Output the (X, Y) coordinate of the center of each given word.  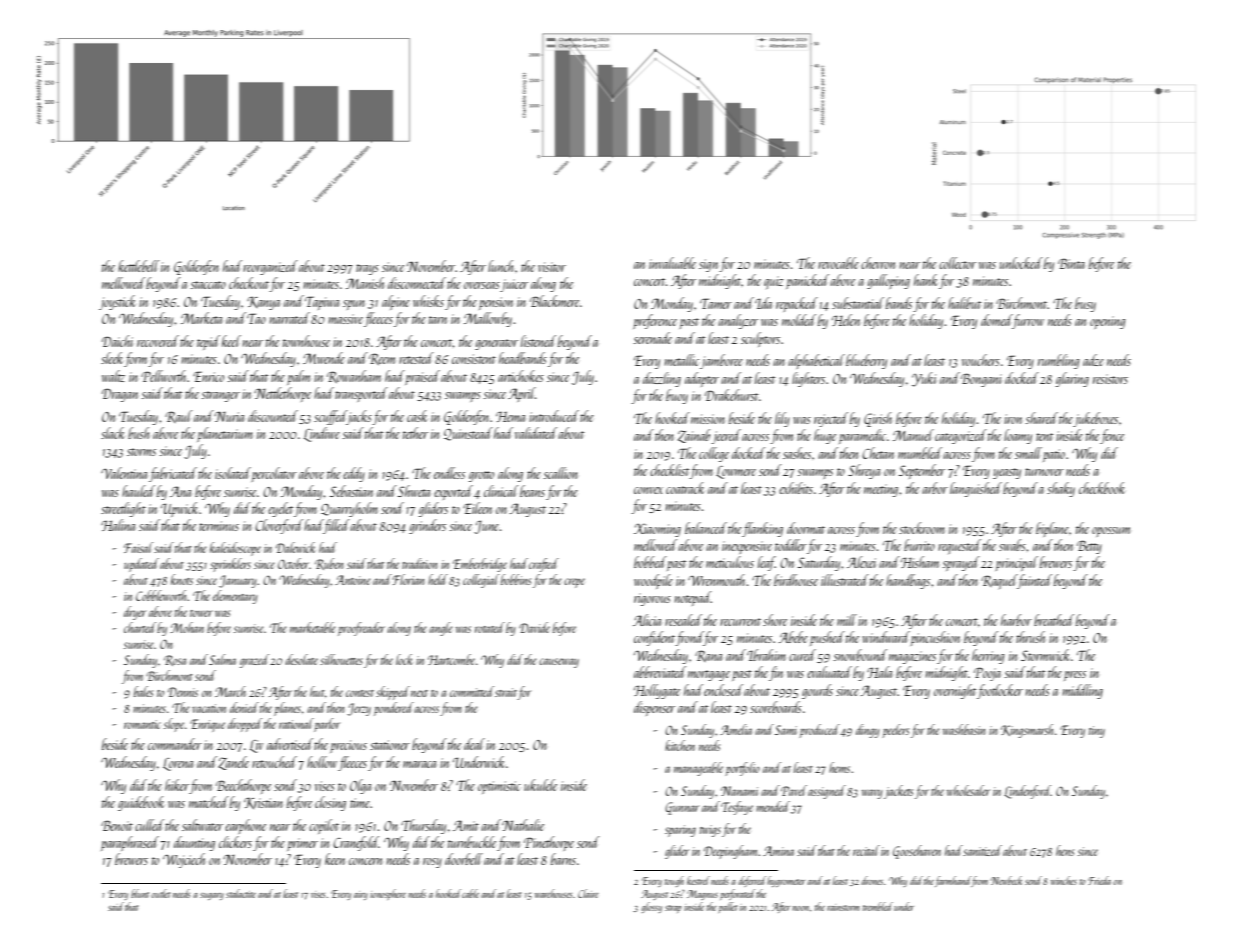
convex (648, 490)
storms (141, 452)
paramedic (862, 436)
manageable (698, 769)
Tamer (716, 303)
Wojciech (184, 860)
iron (1013, 419)
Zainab (694, 436)
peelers (895, 731)
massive (345, 319)
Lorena (178, 764)
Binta (1071, 263)
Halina (118, 525)
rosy (432, 863)
